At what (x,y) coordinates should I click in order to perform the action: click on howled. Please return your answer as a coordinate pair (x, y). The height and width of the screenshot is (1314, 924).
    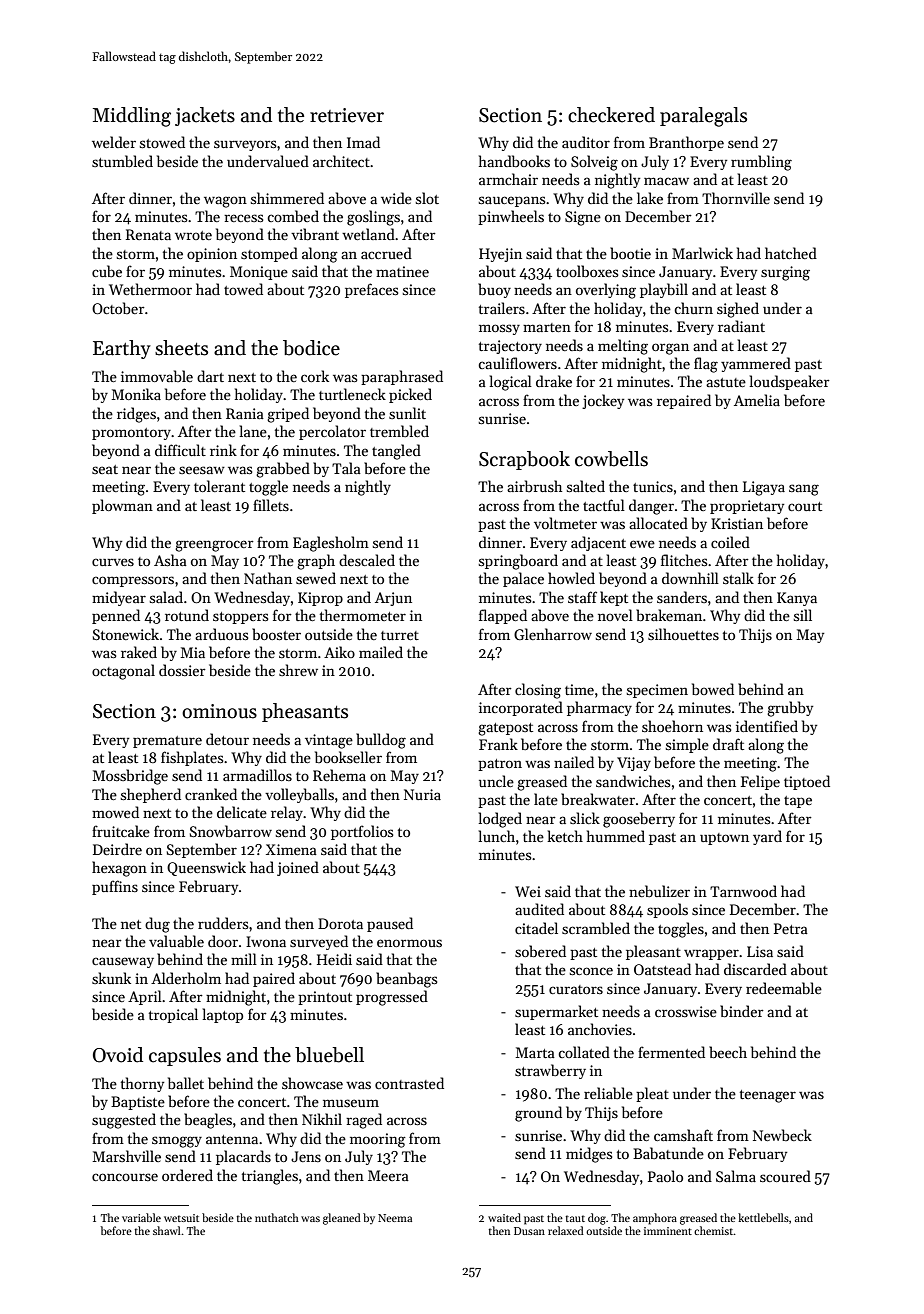
    Looking at the image, I should click on (571, 578).
